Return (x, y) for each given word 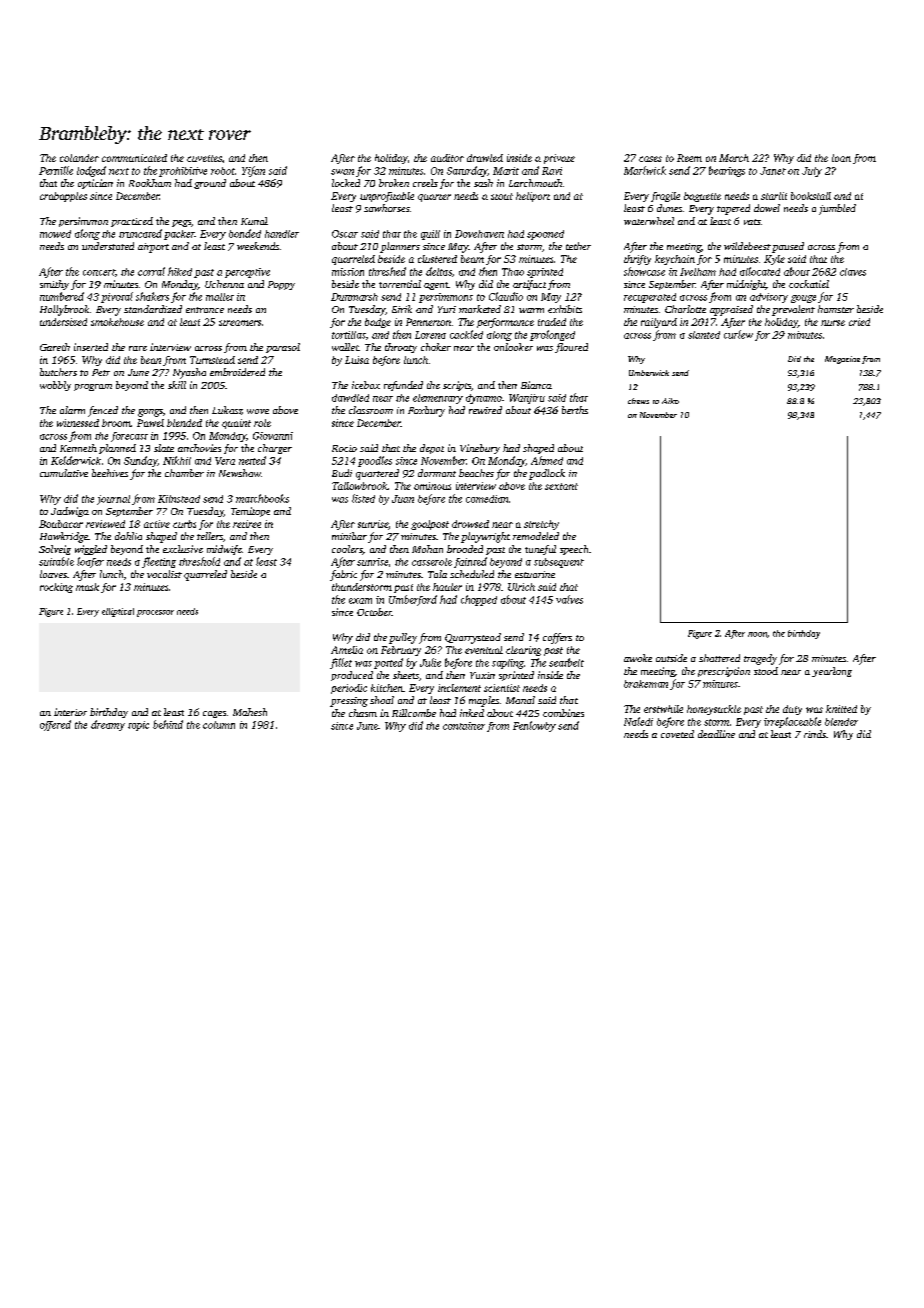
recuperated (650, 298)
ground (210, 184)
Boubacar (61, 524)
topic (138, 726)
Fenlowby (534, 726)
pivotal (117, 297)
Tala (437, 574)
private (559, 159)
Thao (513, 272)
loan (841, 158)
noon (757, 634)
